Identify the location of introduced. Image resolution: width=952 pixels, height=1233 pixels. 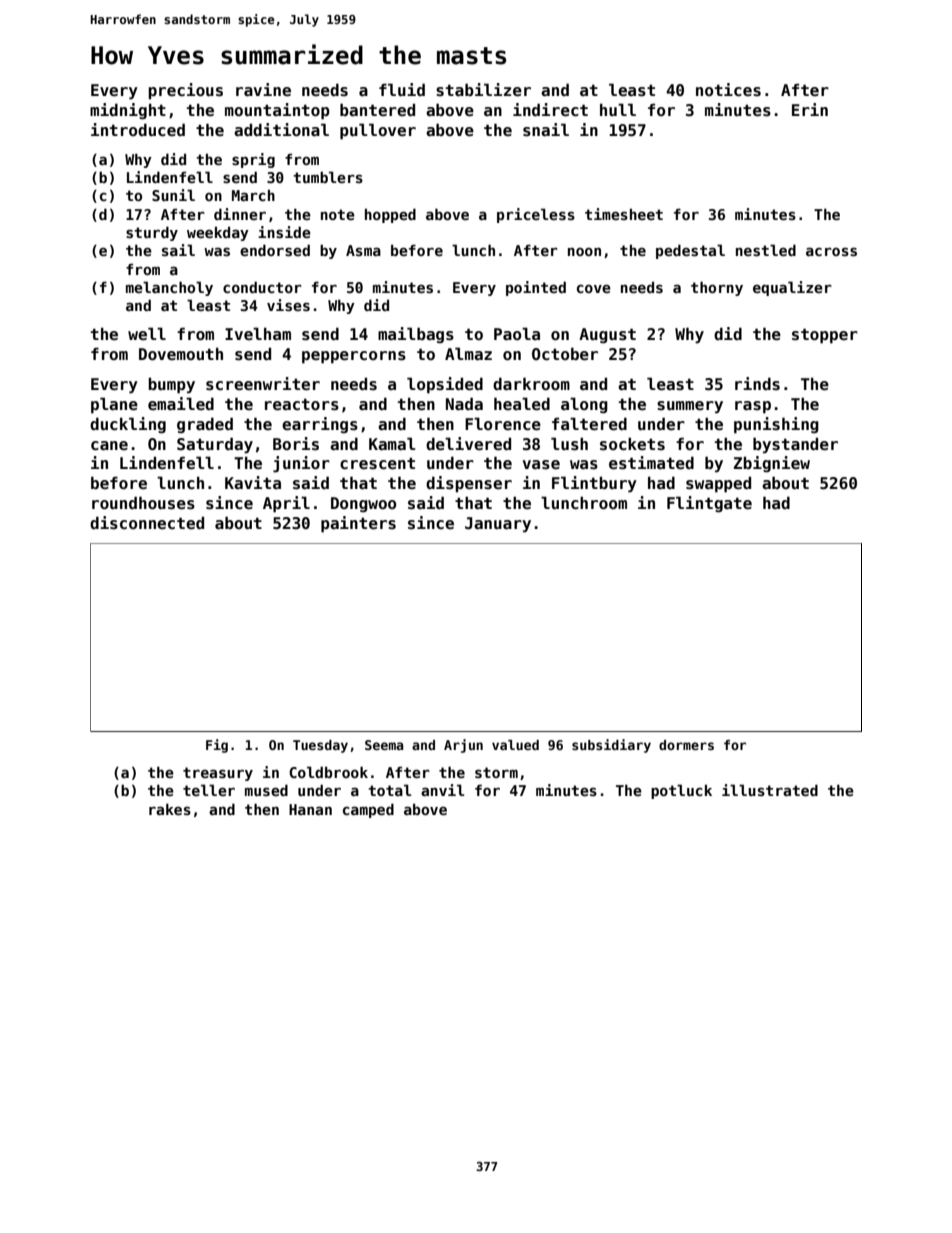
(138, 130).
